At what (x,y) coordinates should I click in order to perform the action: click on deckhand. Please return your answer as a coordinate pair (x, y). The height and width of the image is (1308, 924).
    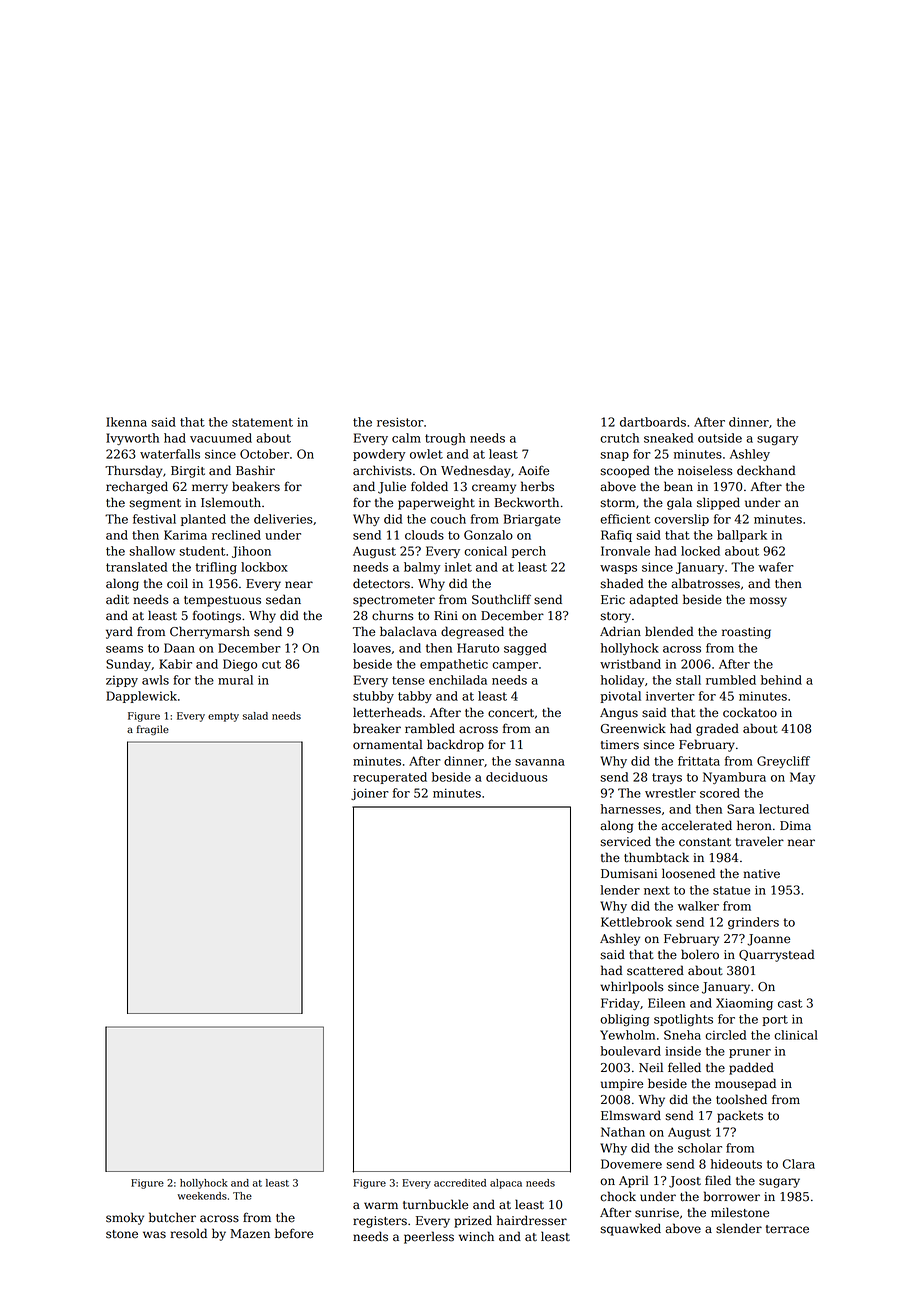
    Looking at the image, I should click on (766, 470).
